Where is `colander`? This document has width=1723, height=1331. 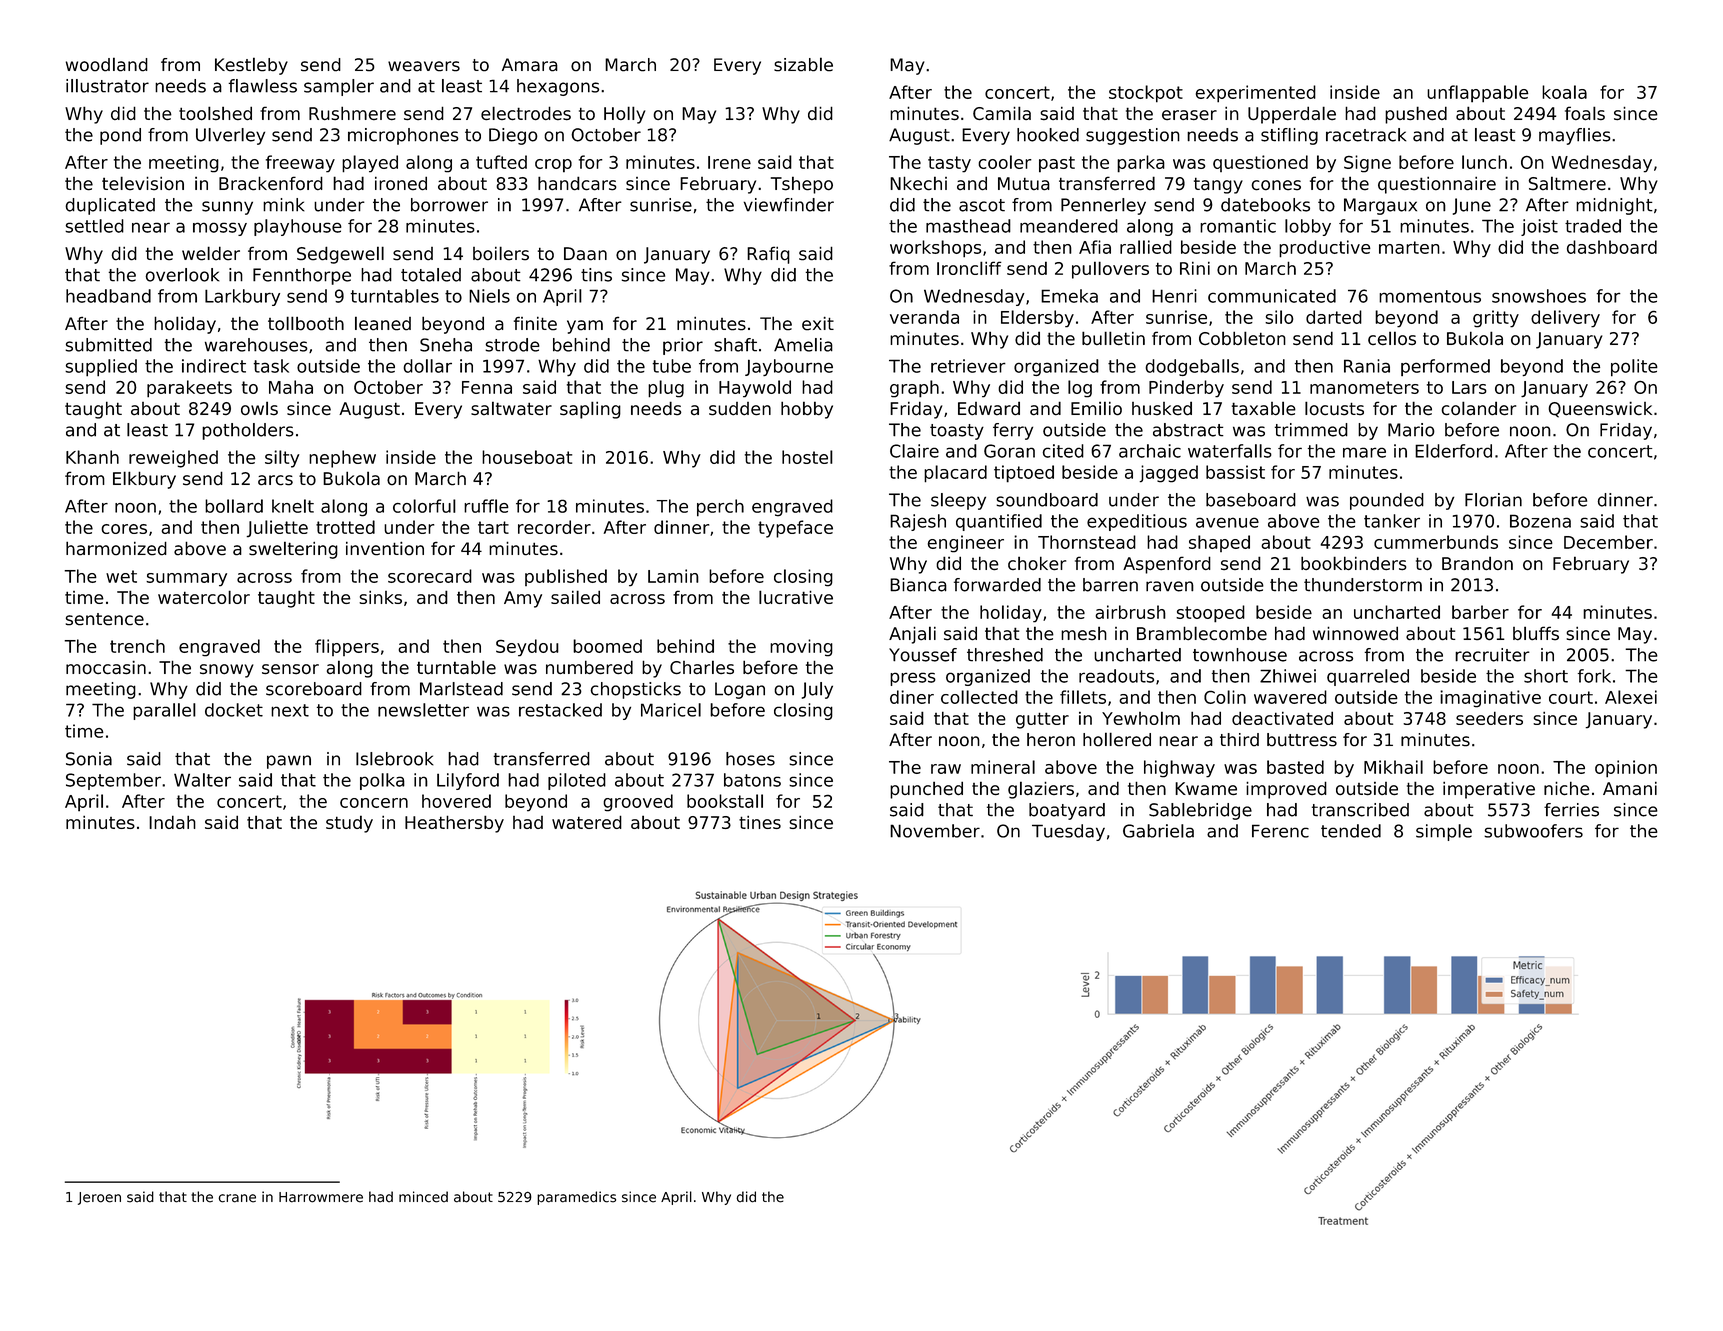
colander is located at coordinates (1478, 408).
